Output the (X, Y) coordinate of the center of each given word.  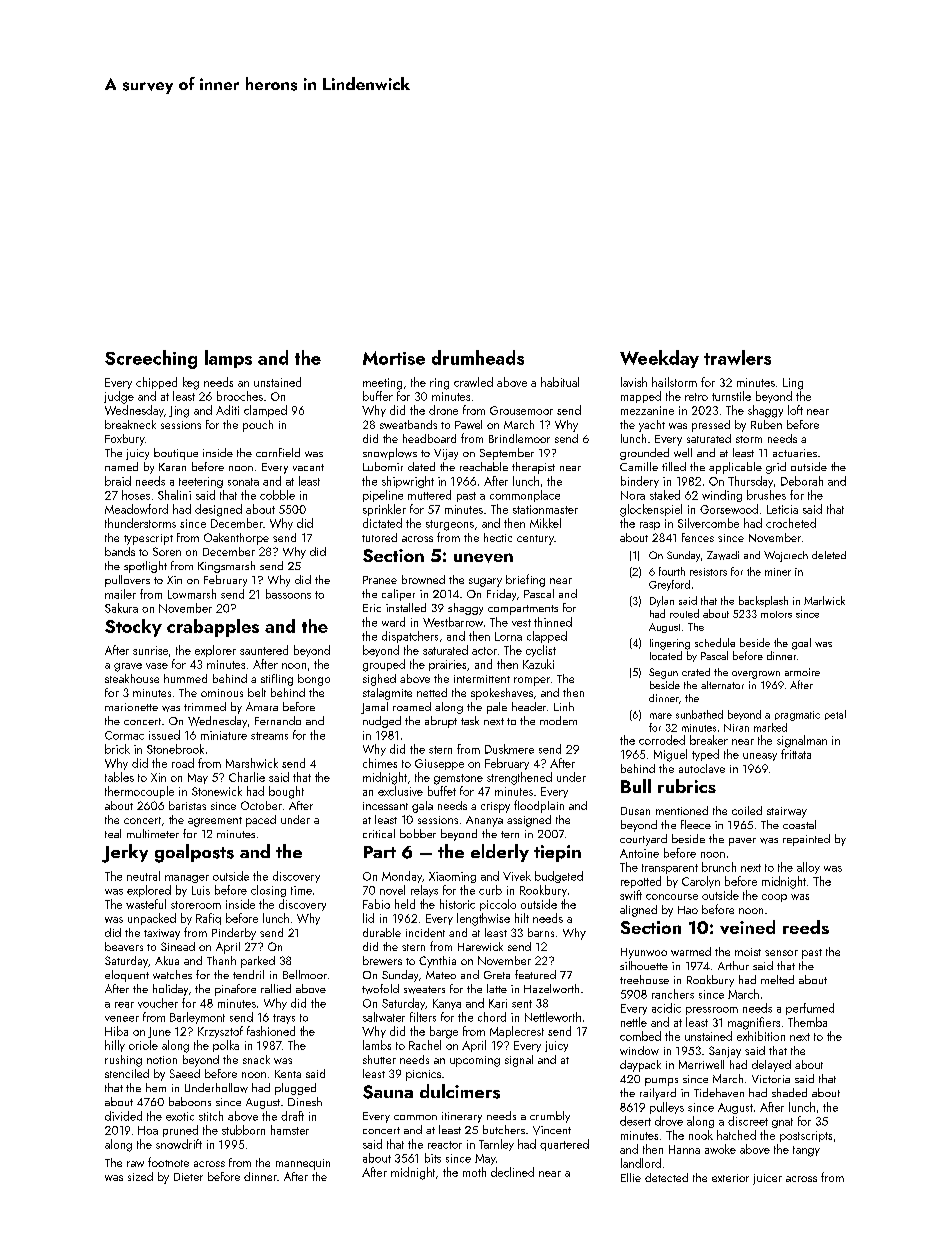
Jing (179, 412)
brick (117, 749)
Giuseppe (439, 764)
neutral (143, 876)
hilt (522, 918)
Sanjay (725, 1052)
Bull (636, 786)
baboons (190, 1101)
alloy (808, 868)
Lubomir (383, 466)
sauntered (264, 650)
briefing (525, 580)
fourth (672, 571)
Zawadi (723, 555)
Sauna (388, 1092)
